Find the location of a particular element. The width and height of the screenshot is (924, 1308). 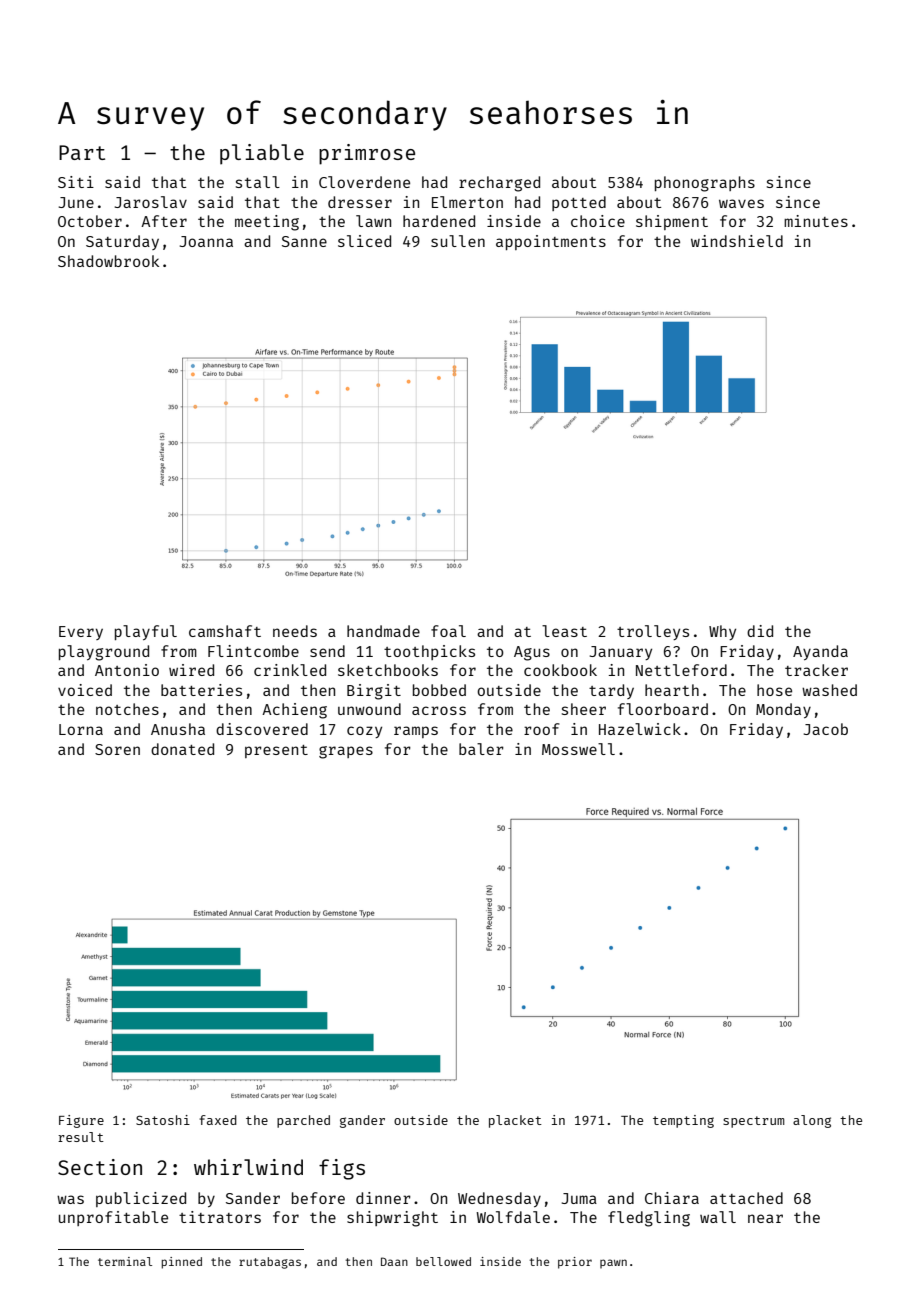

Every is located at coordinates (81, 633).
